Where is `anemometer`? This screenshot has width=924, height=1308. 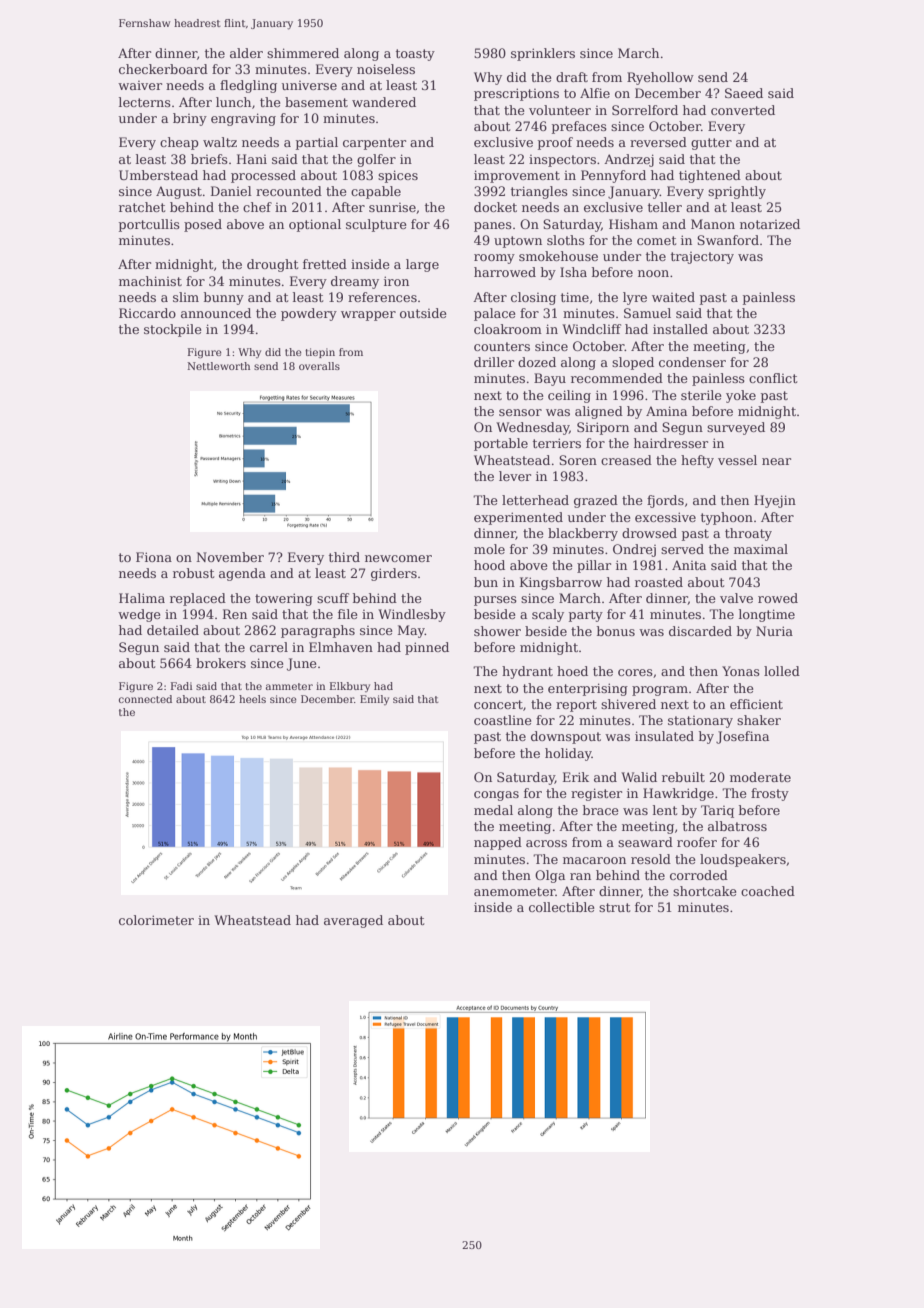 anemometer is located at coordinates (515, 891).
